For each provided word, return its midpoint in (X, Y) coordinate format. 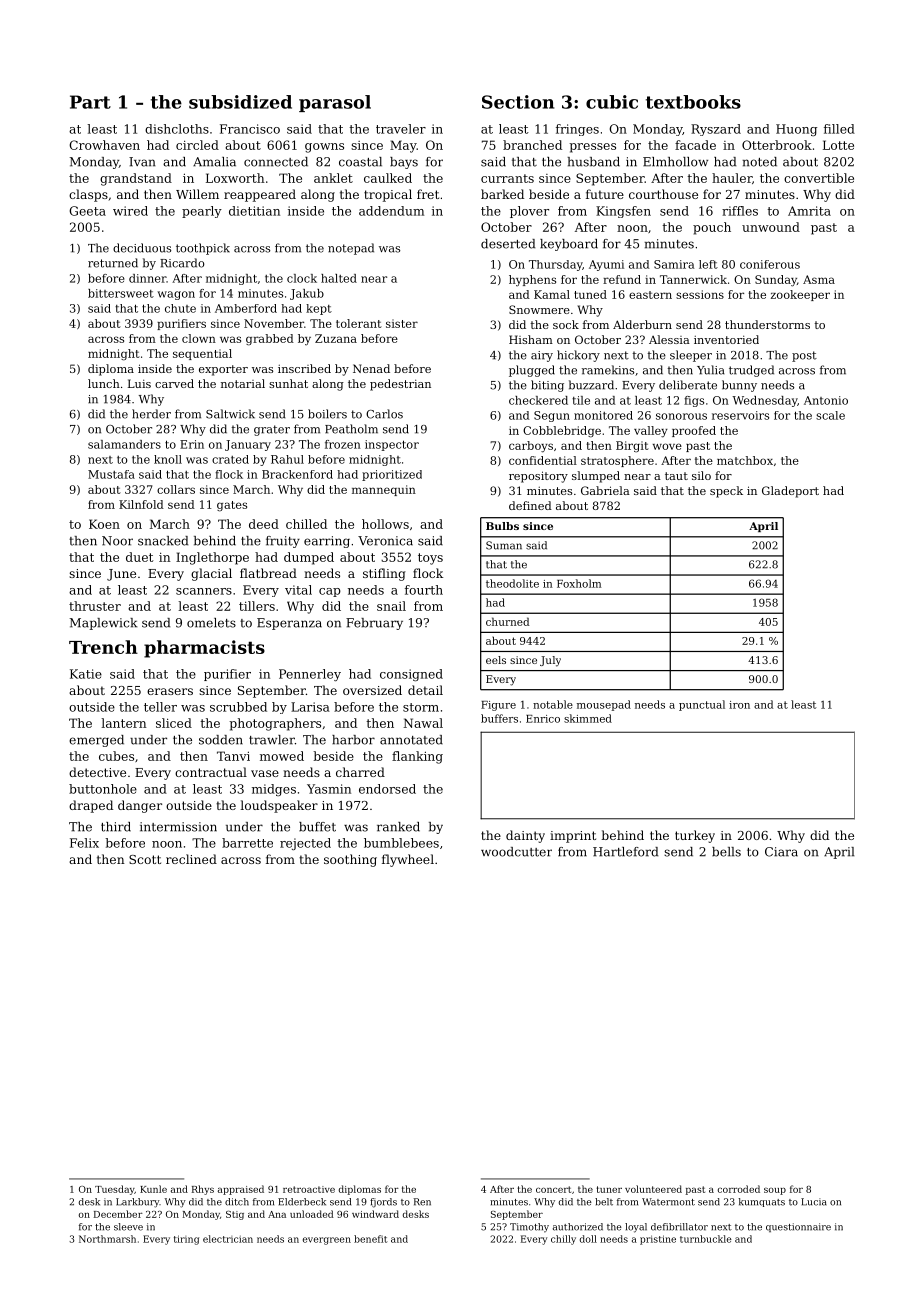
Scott (145, 859)
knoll (168, 459)
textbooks (693, 102)
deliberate (688, 385)
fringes (577, 130)
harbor (353, 740)
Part (90, 102)
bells (726, 852)
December (118, 1214)
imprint (573, 837)
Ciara (781, 852)
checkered (538, 400)
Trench (103, 647)
